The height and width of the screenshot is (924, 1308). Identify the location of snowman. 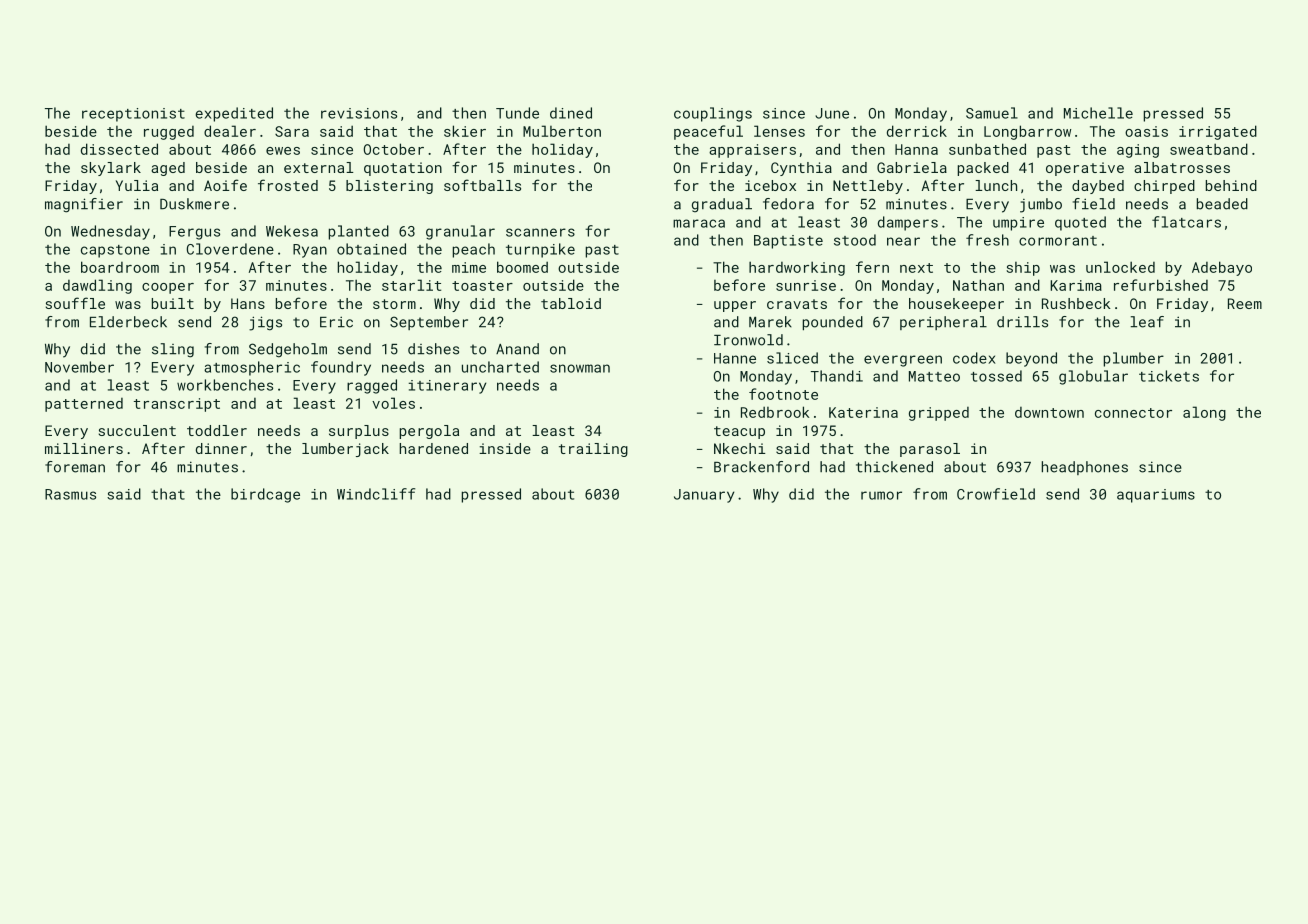
(580, 368).
